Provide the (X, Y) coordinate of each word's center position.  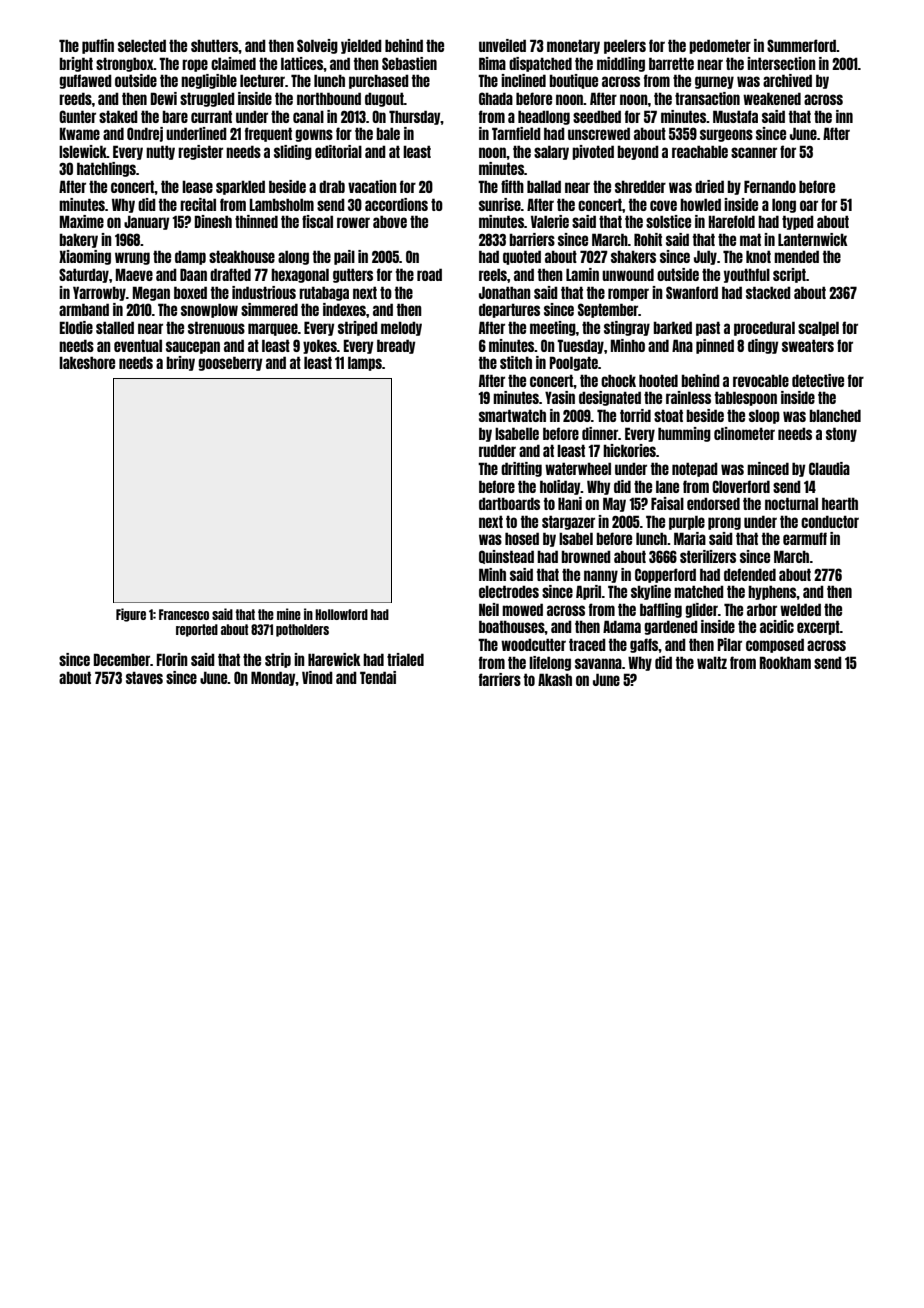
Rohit (648, 239)
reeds (75, 98)
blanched (835, 415)
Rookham (785, 662)
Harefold (732, 221)
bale (388, 133)
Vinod (317, 677)
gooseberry (230, 363)
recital (198, 204)
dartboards (509, 503)
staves (144, 677)
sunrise (500, 204)
